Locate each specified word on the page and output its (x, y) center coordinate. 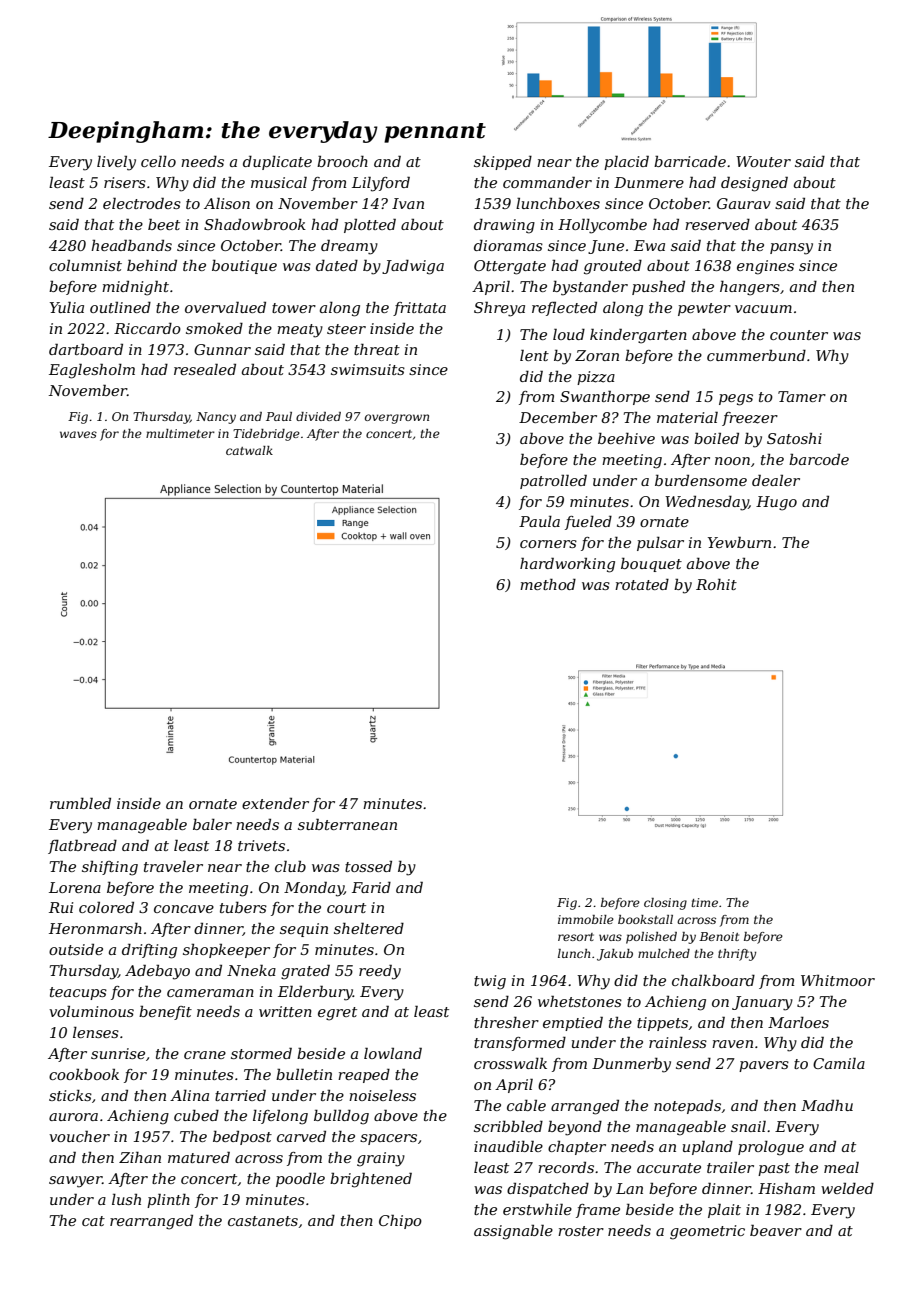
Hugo (776, 503)
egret (337, 1014)
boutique (244, 267)
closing (665, 904)
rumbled (80, 803)
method (548, 584)
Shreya (499, 309)
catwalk (249, 450)
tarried (240, 1095)
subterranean (347, 824)
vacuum (763, 309)
